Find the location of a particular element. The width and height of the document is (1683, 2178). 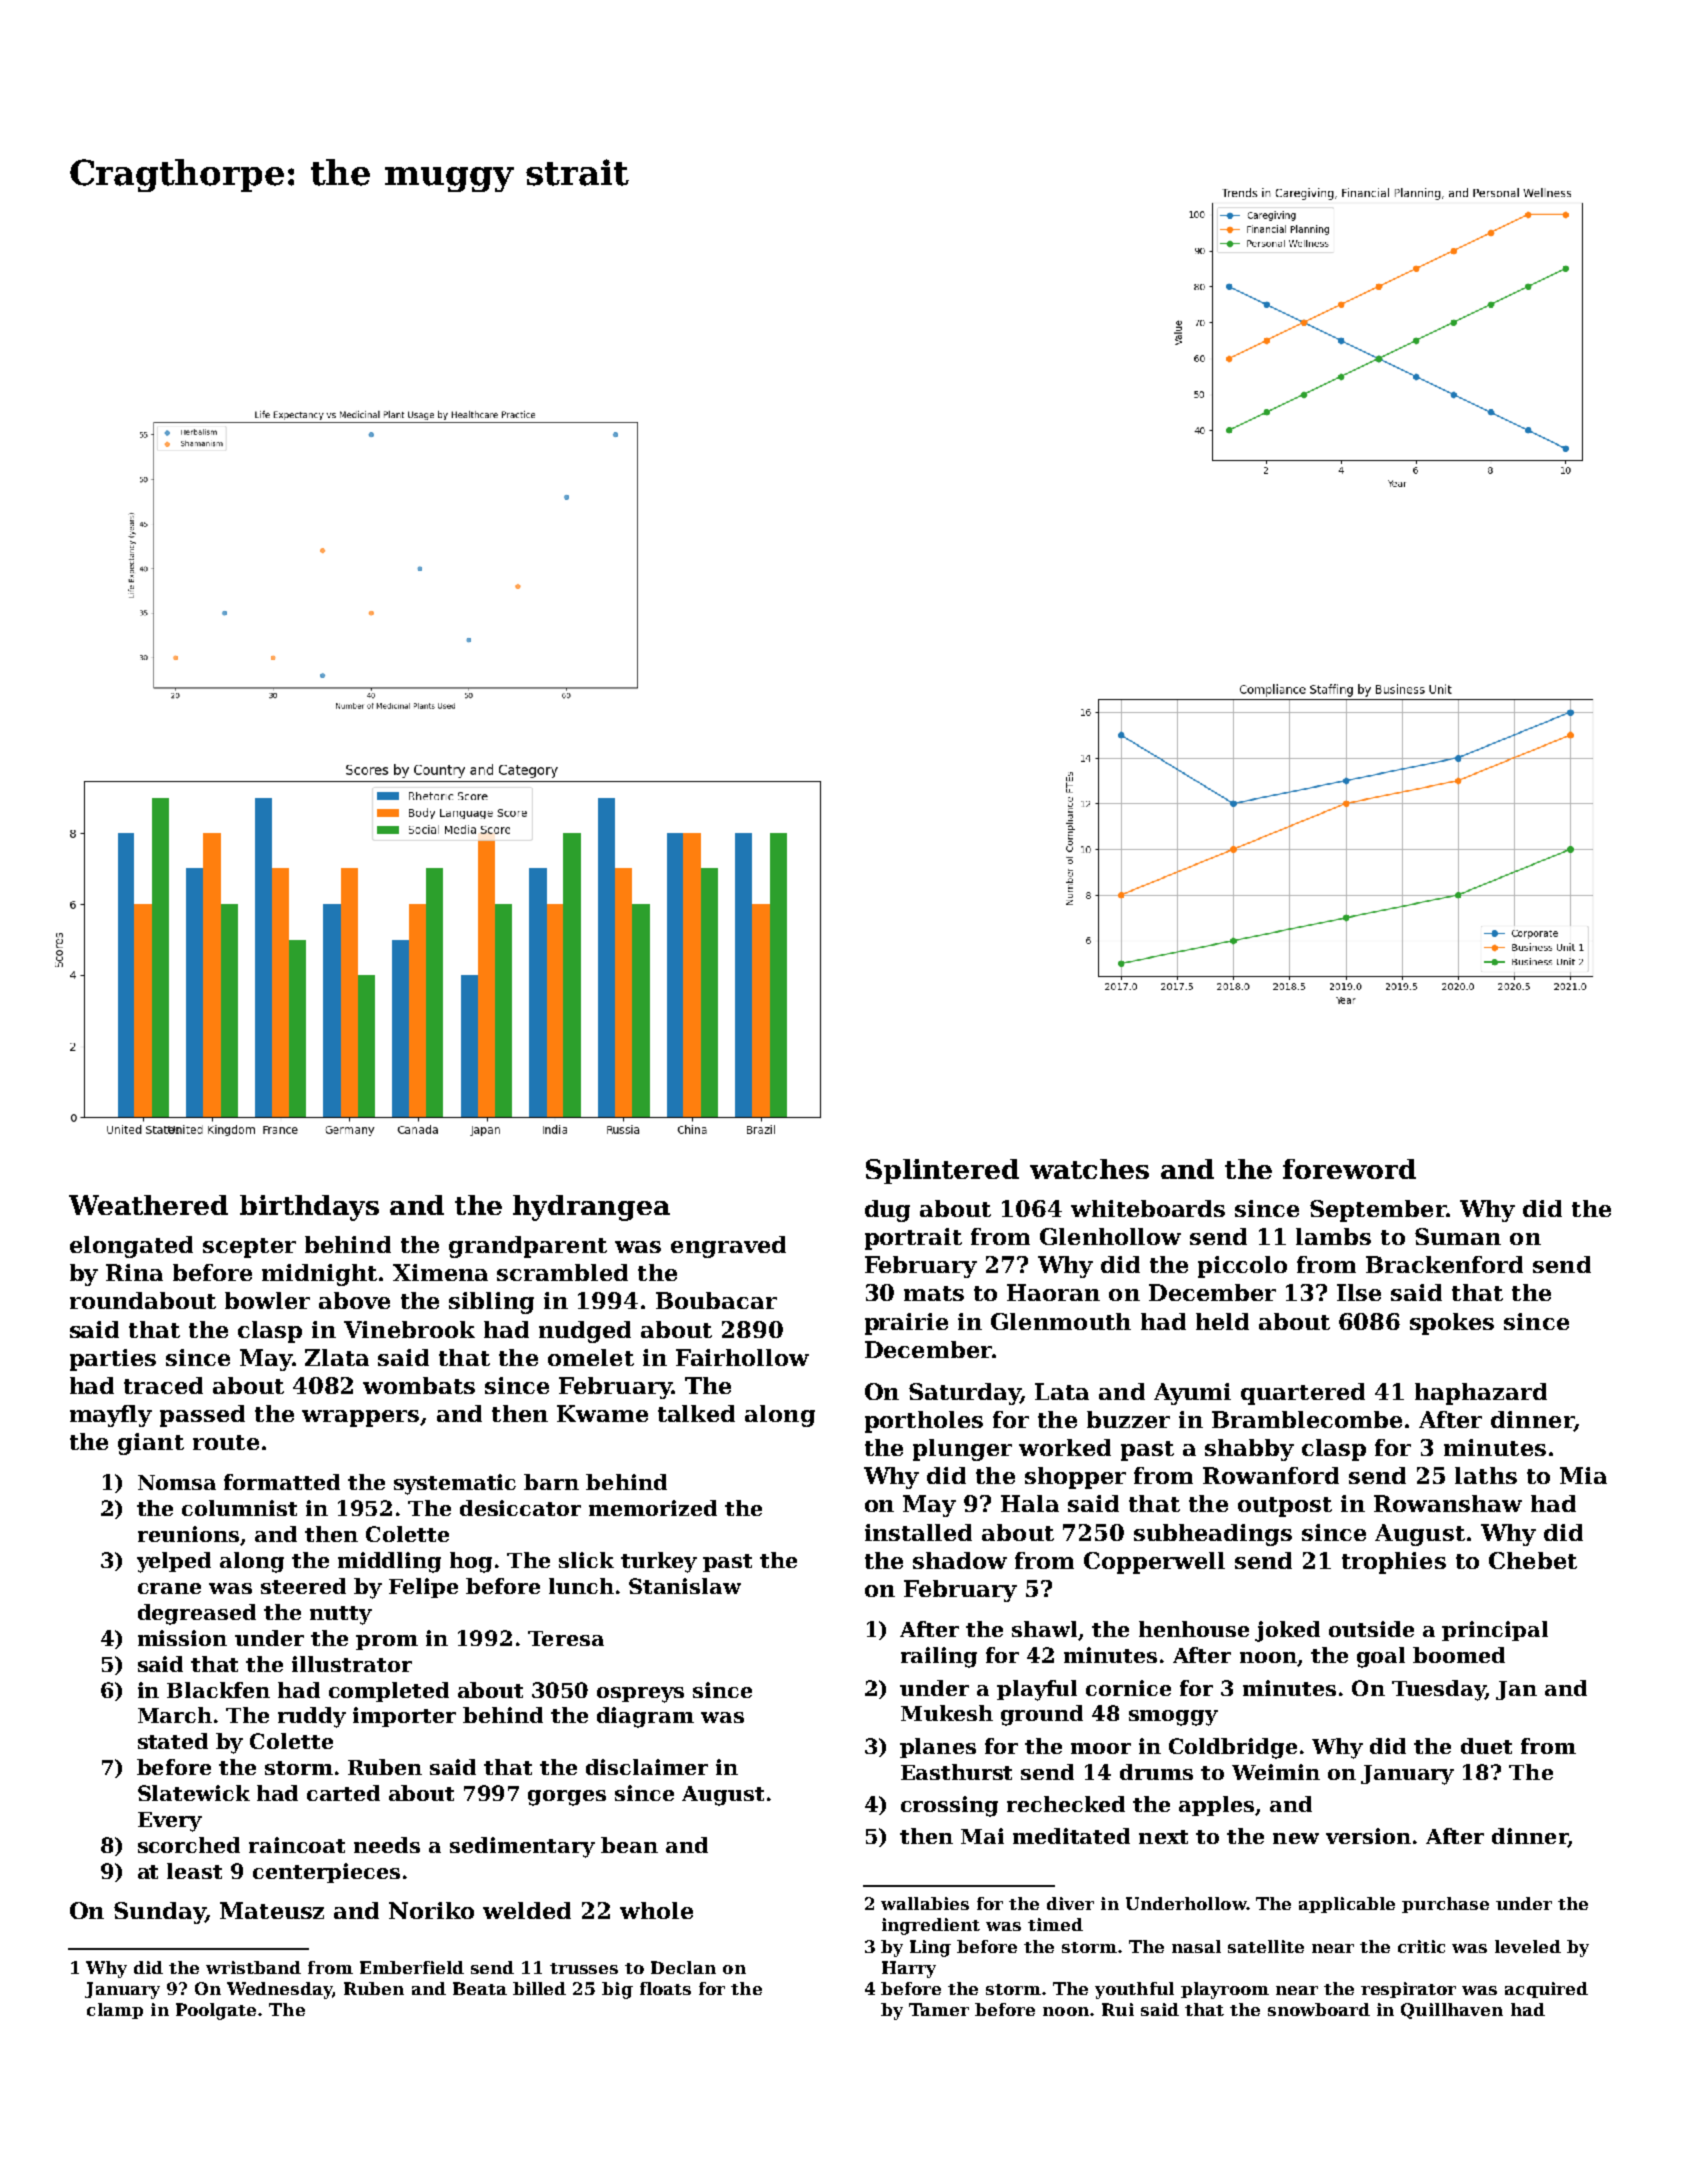

Poolgate is located at coordinates (216, 2011).
